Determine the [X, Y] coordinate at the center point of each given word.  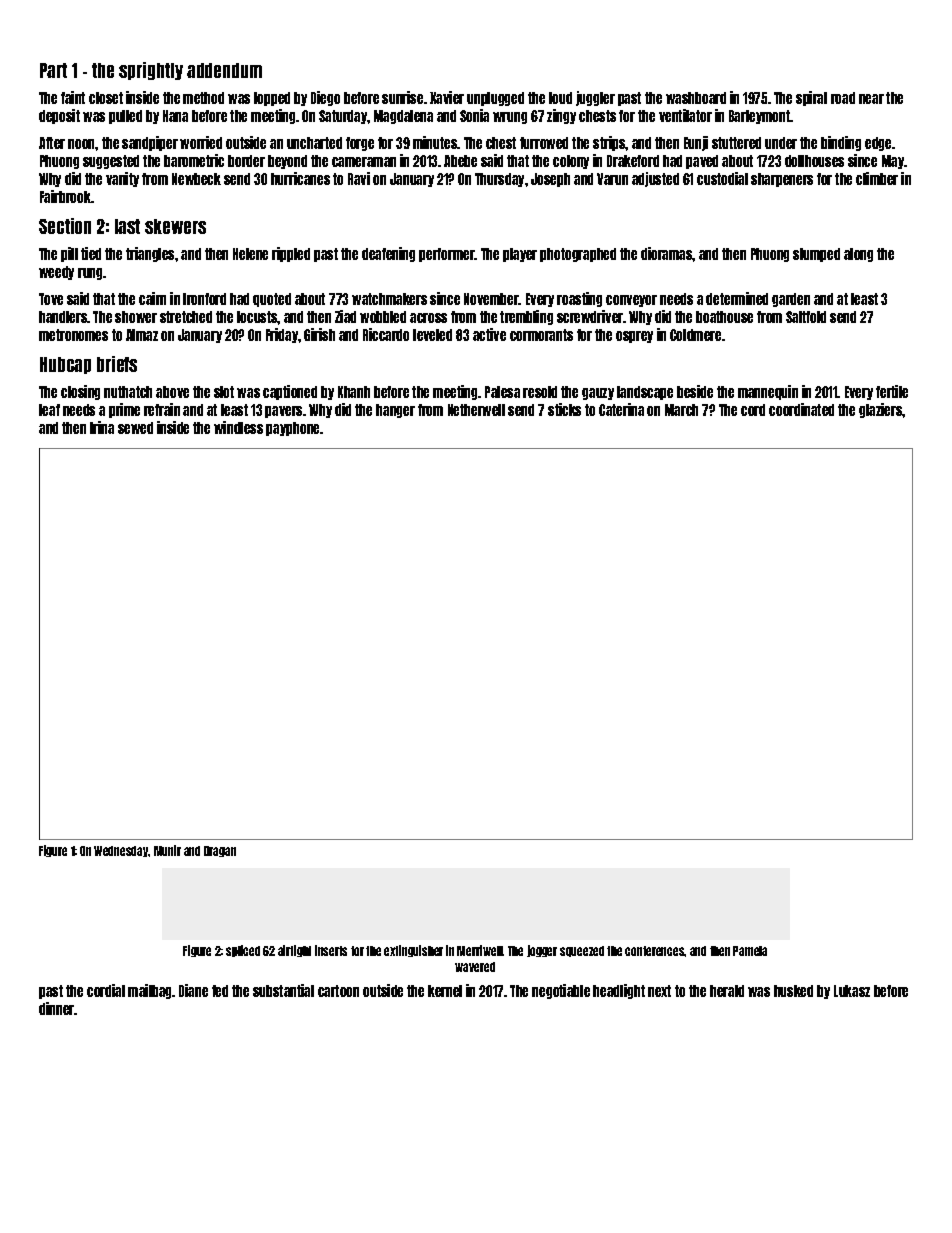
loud [560, 98]
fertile [892, 391]
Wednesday [121, 851]
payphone [292, 429]
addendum [224, 70]
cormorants [541, 335]
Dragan [220, 851]
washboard [696, 98]
